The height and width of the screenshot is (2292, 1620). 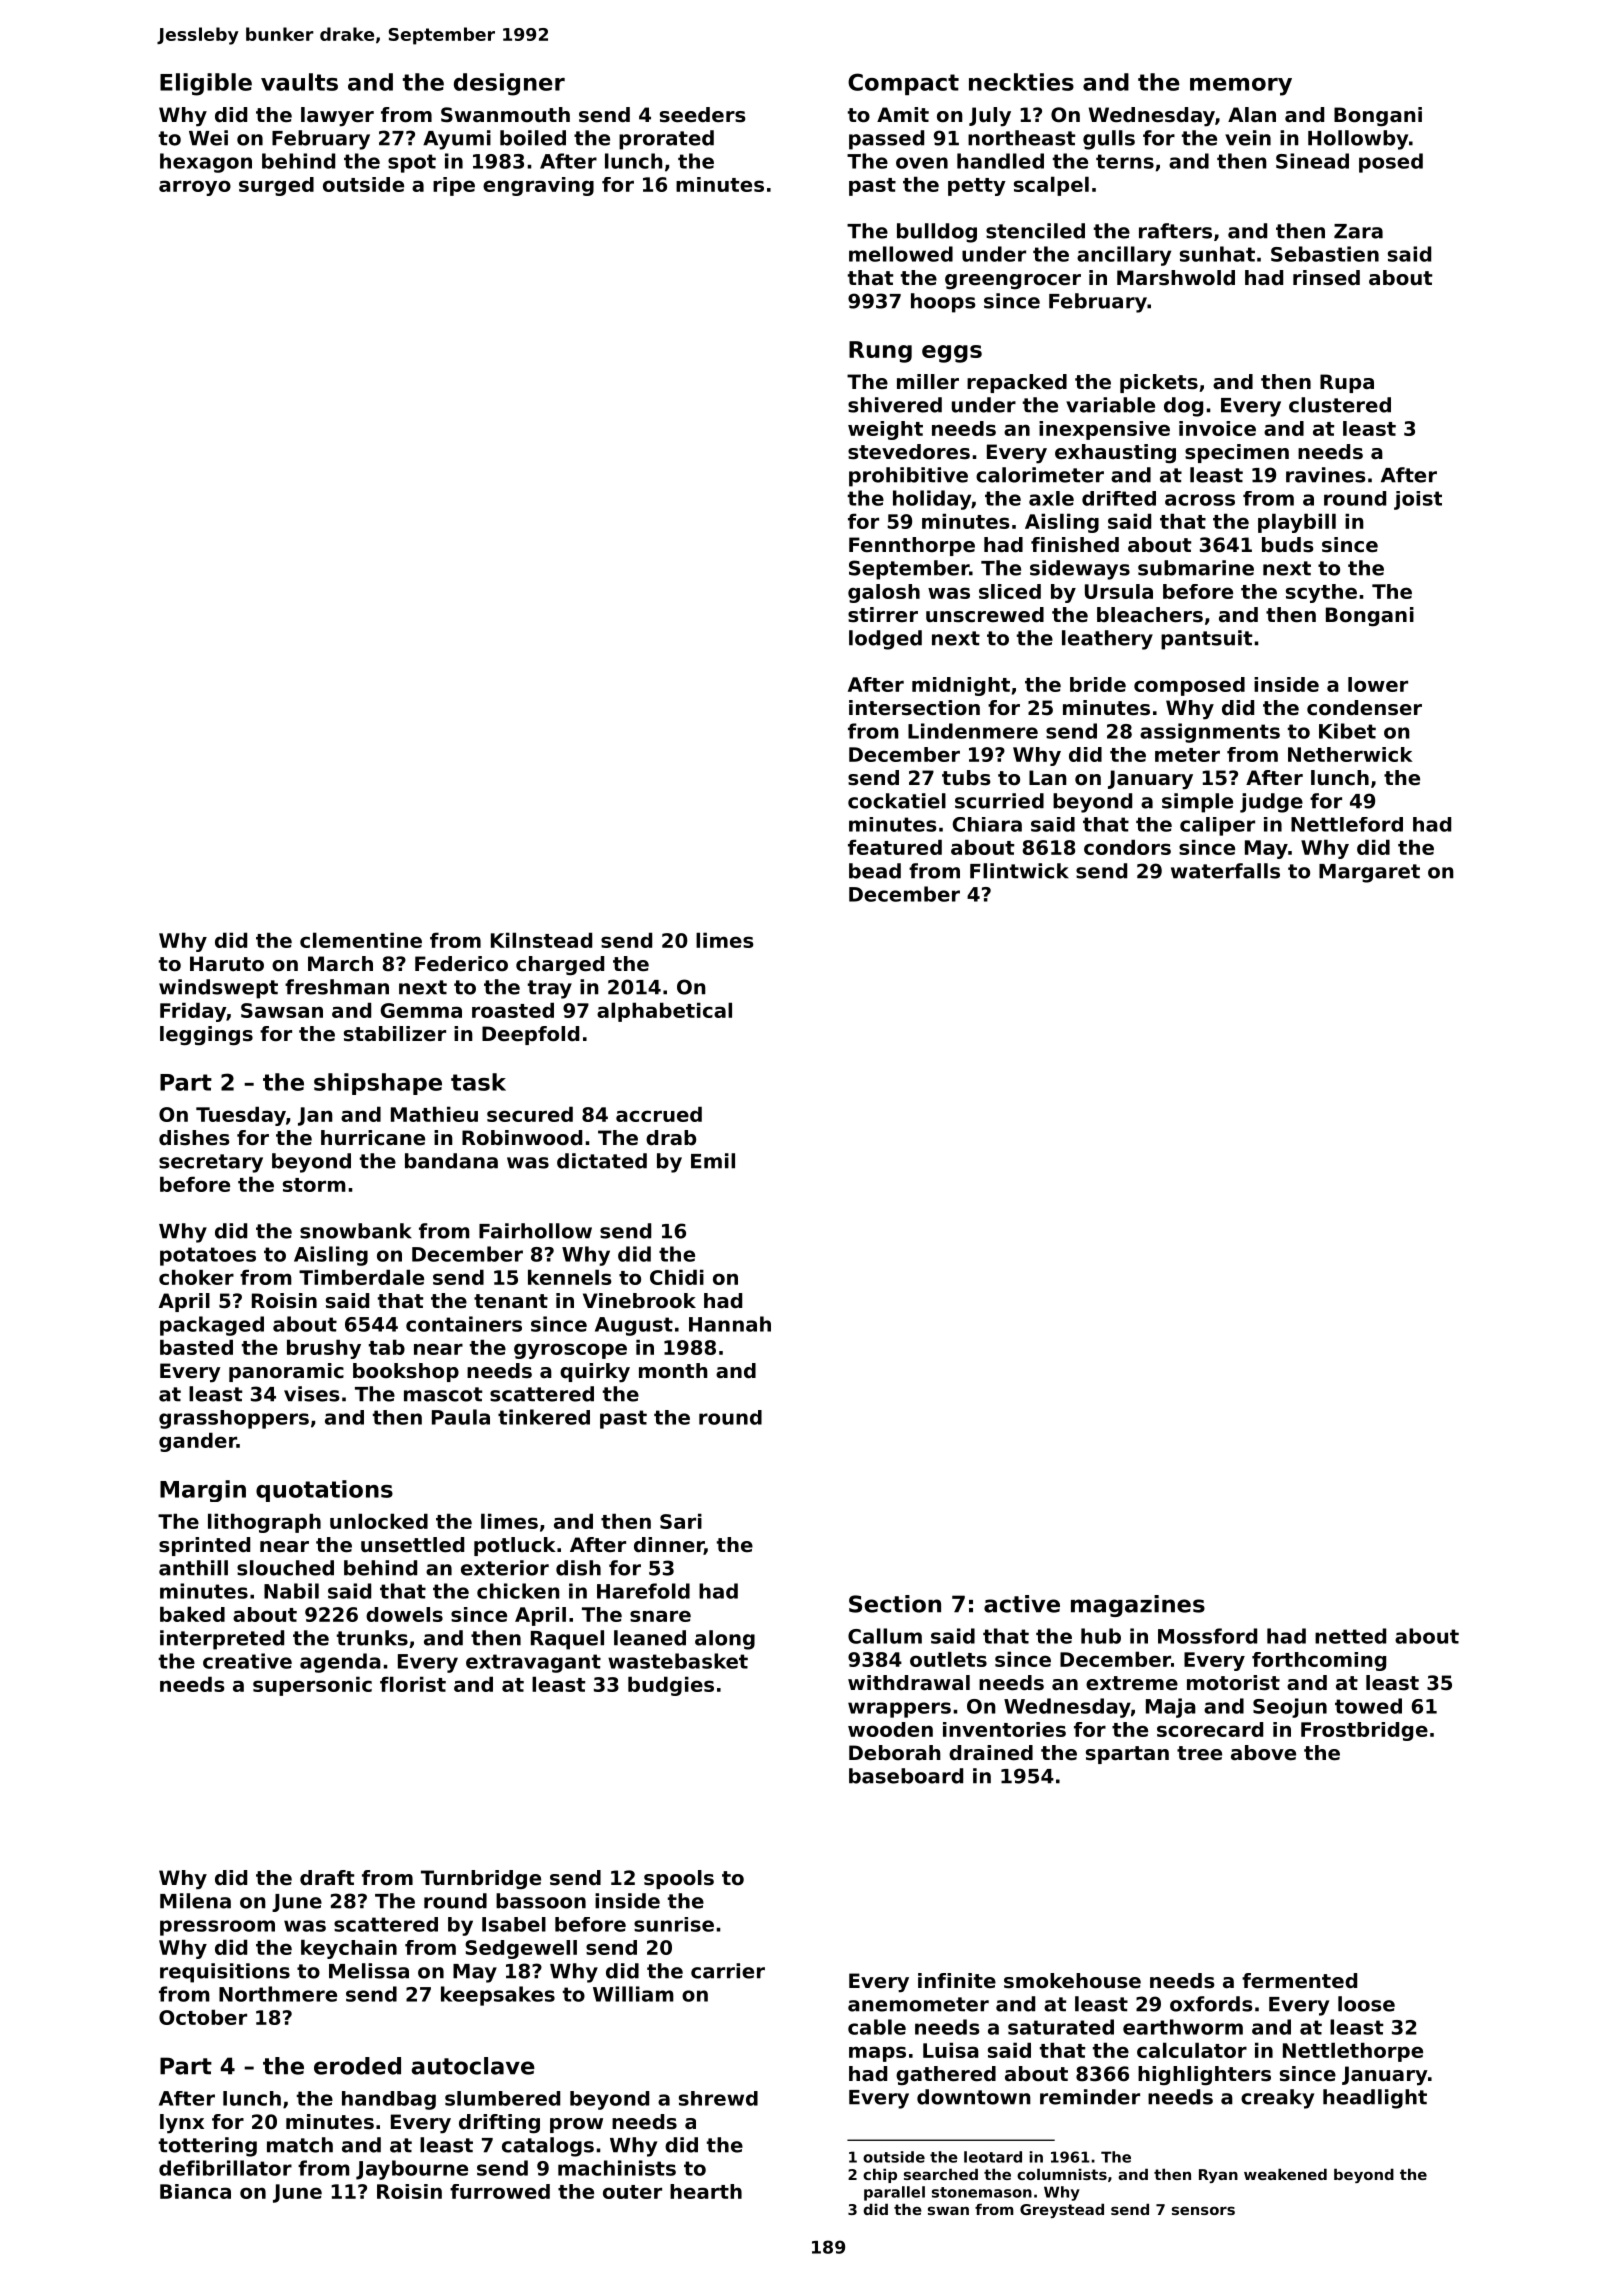 What do you see at coordinates (361, 1277) in the screenshot?
I see `Timberdale` at bounding box center [361, 1277].
